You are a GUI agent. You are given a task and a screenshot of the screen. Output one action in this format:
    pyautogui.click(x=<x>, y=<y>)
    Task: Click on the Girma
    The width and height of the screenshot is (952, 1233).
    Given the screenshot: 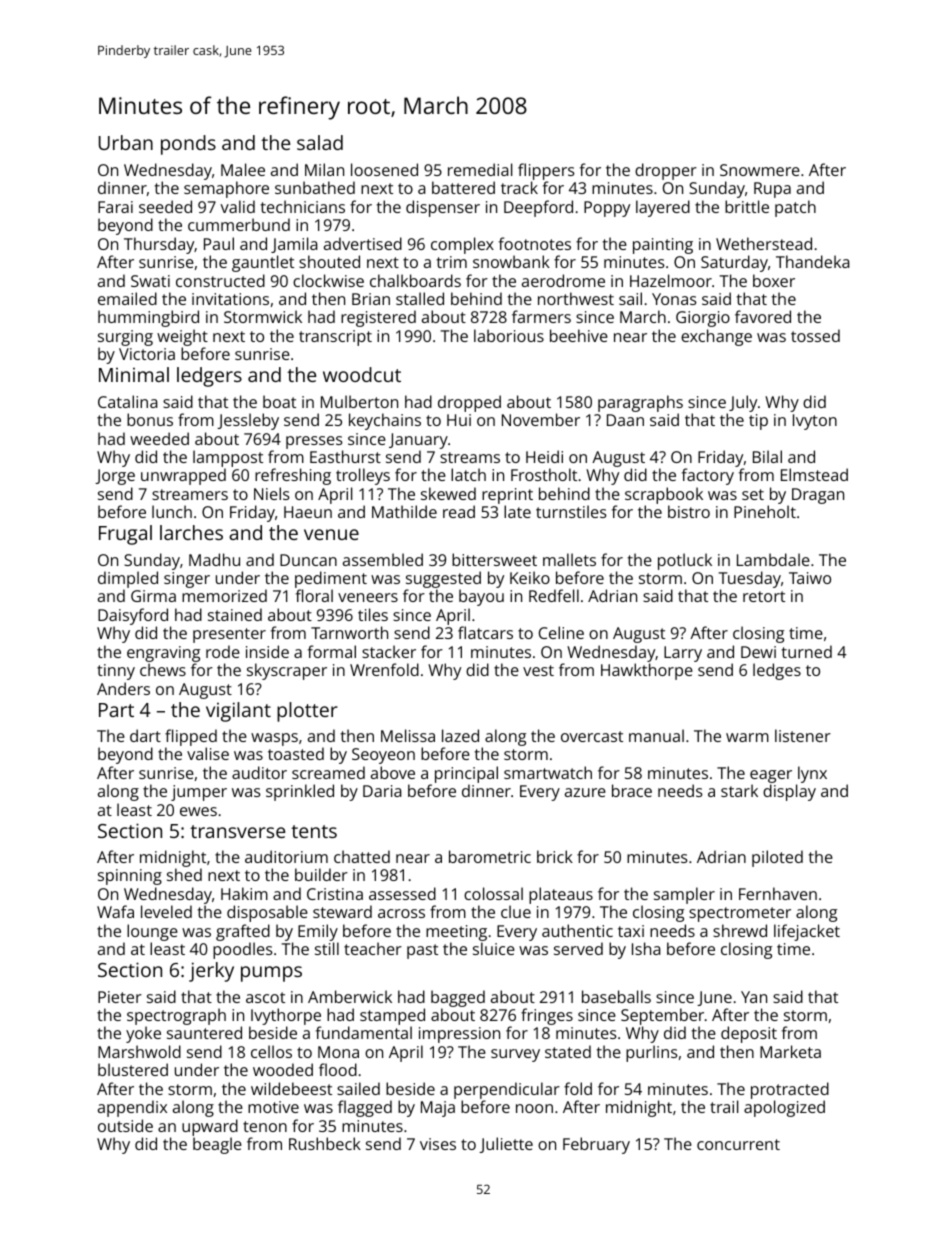 What is the action you would take?
    pyautogui.click(x=153, y=596)
